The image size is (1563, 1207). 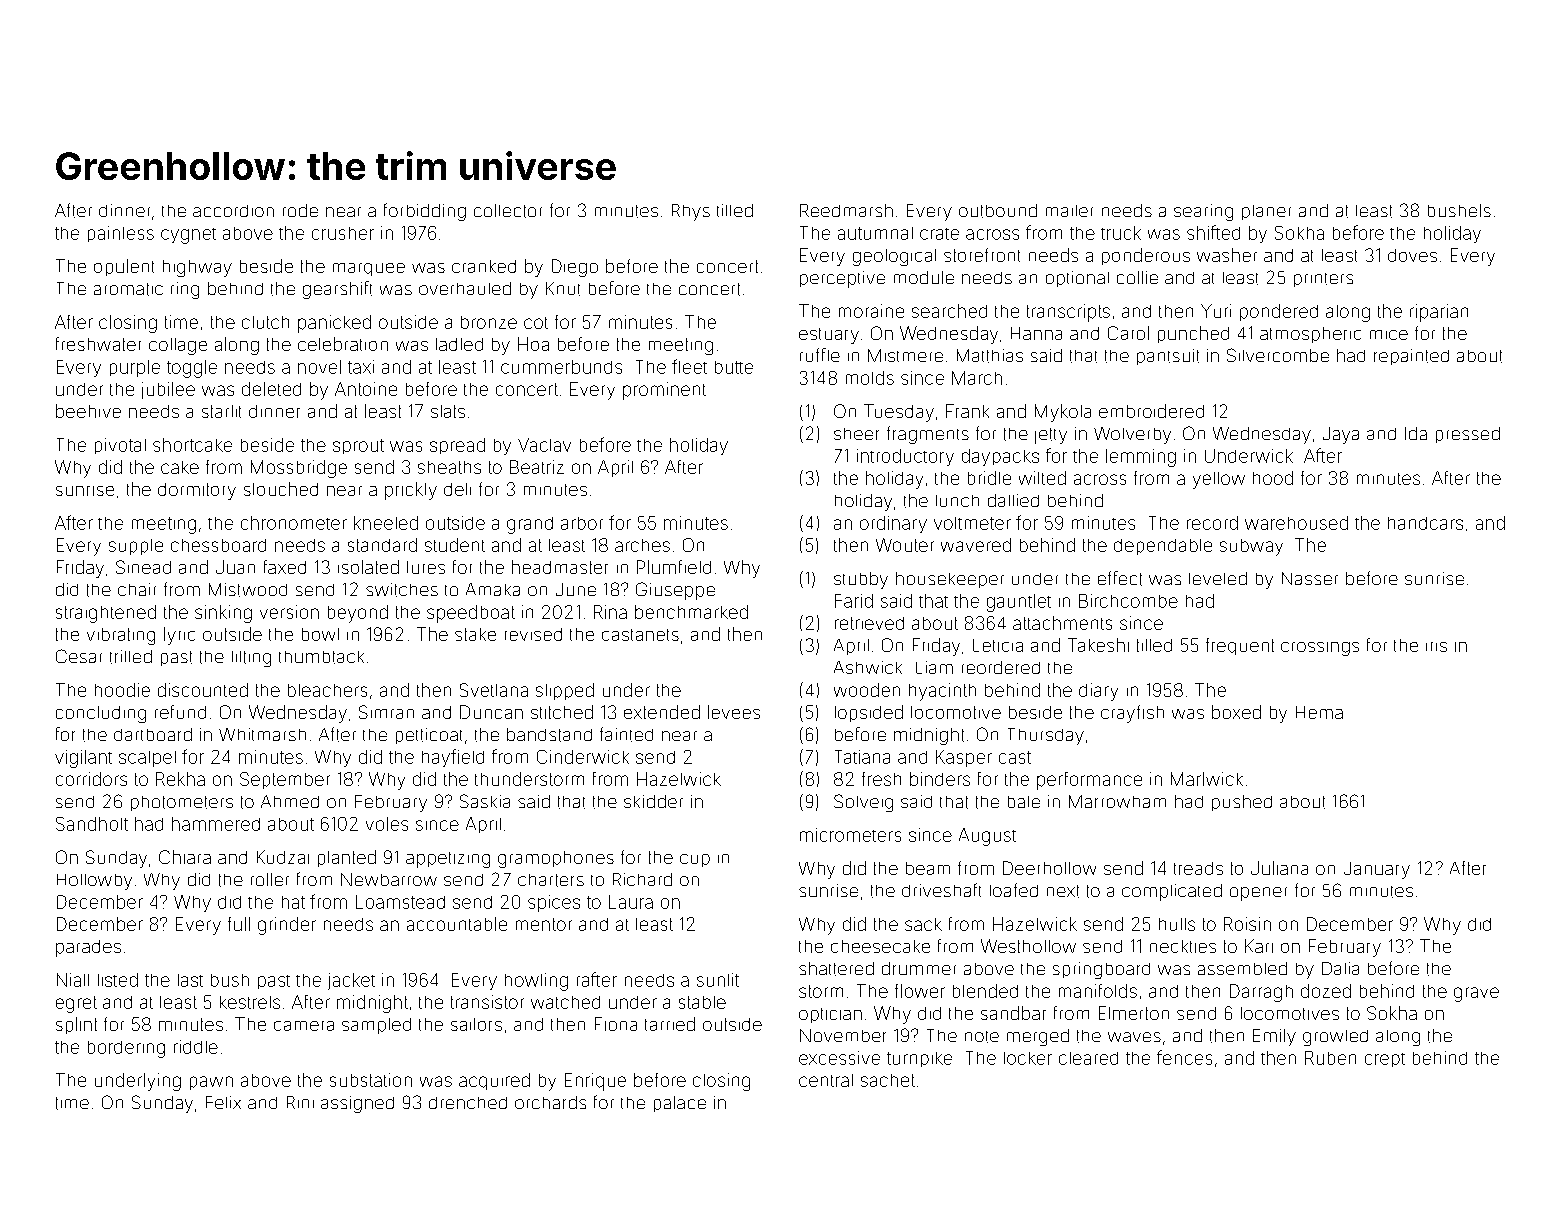 What do you see at coordinates (888, 1080) in the screenshot?
I see `sachet` at bounding box center [888, 1080].
